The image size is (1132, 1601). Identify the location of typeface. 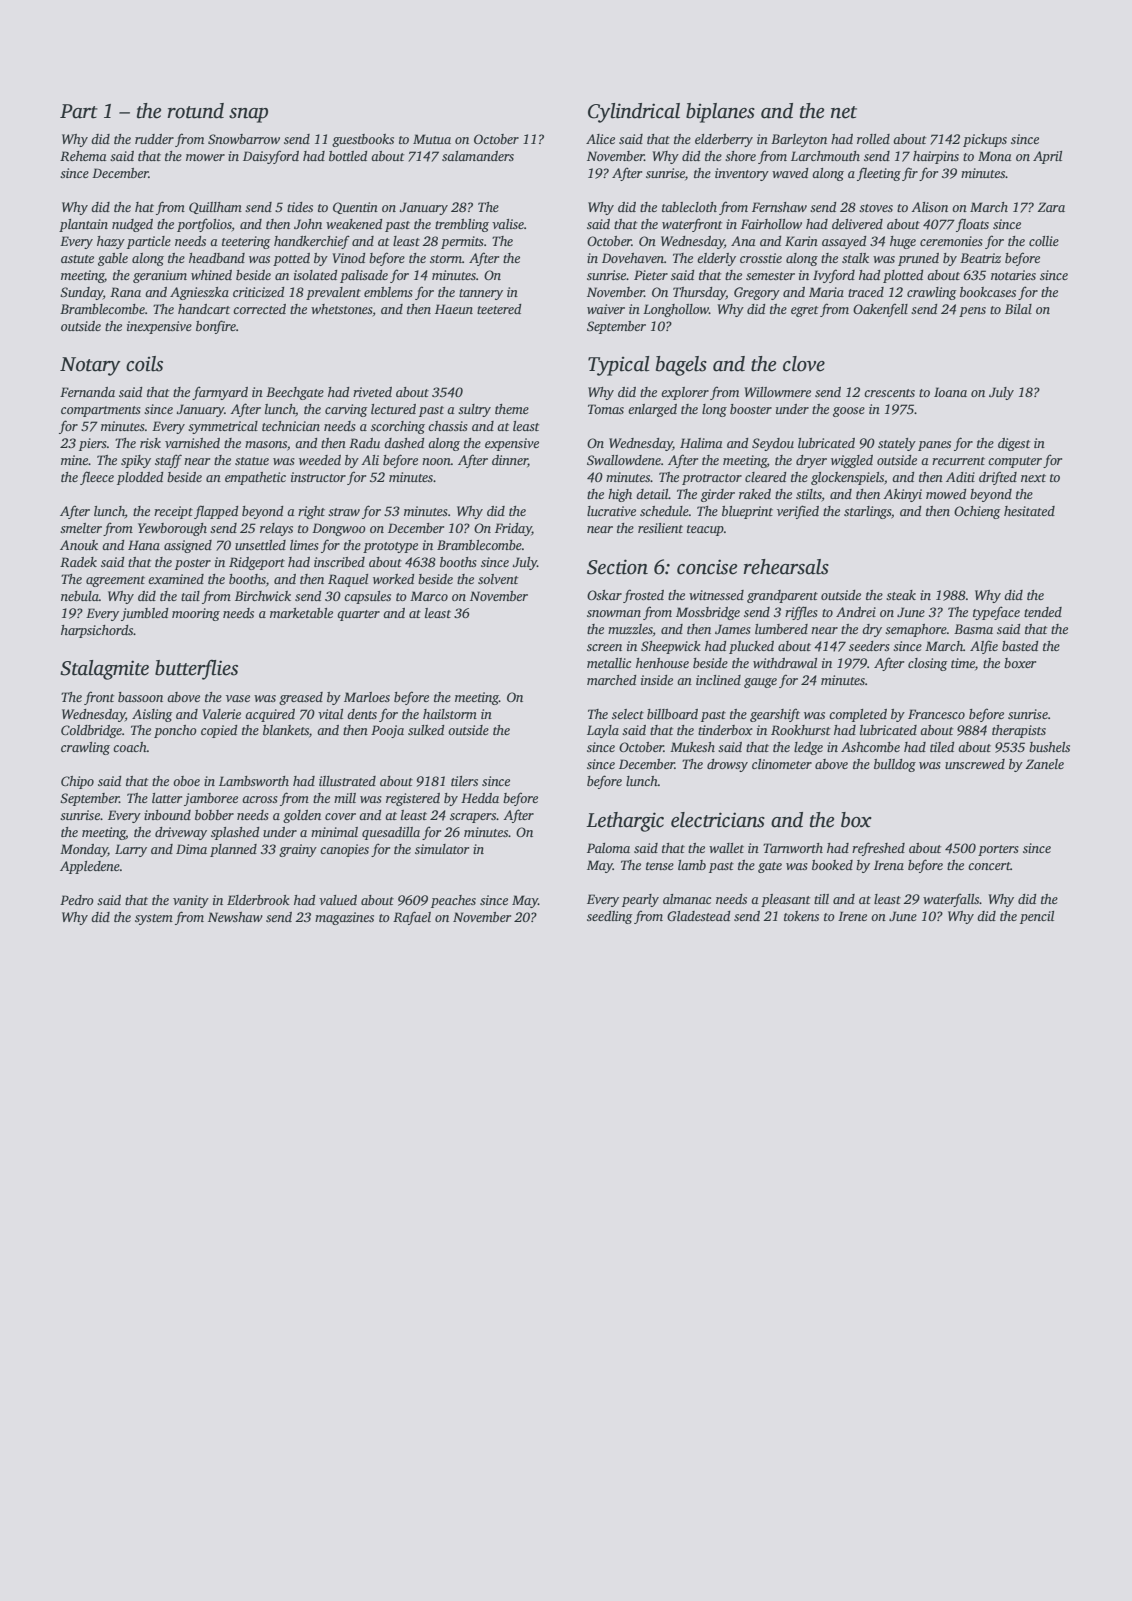
(996, 613).
